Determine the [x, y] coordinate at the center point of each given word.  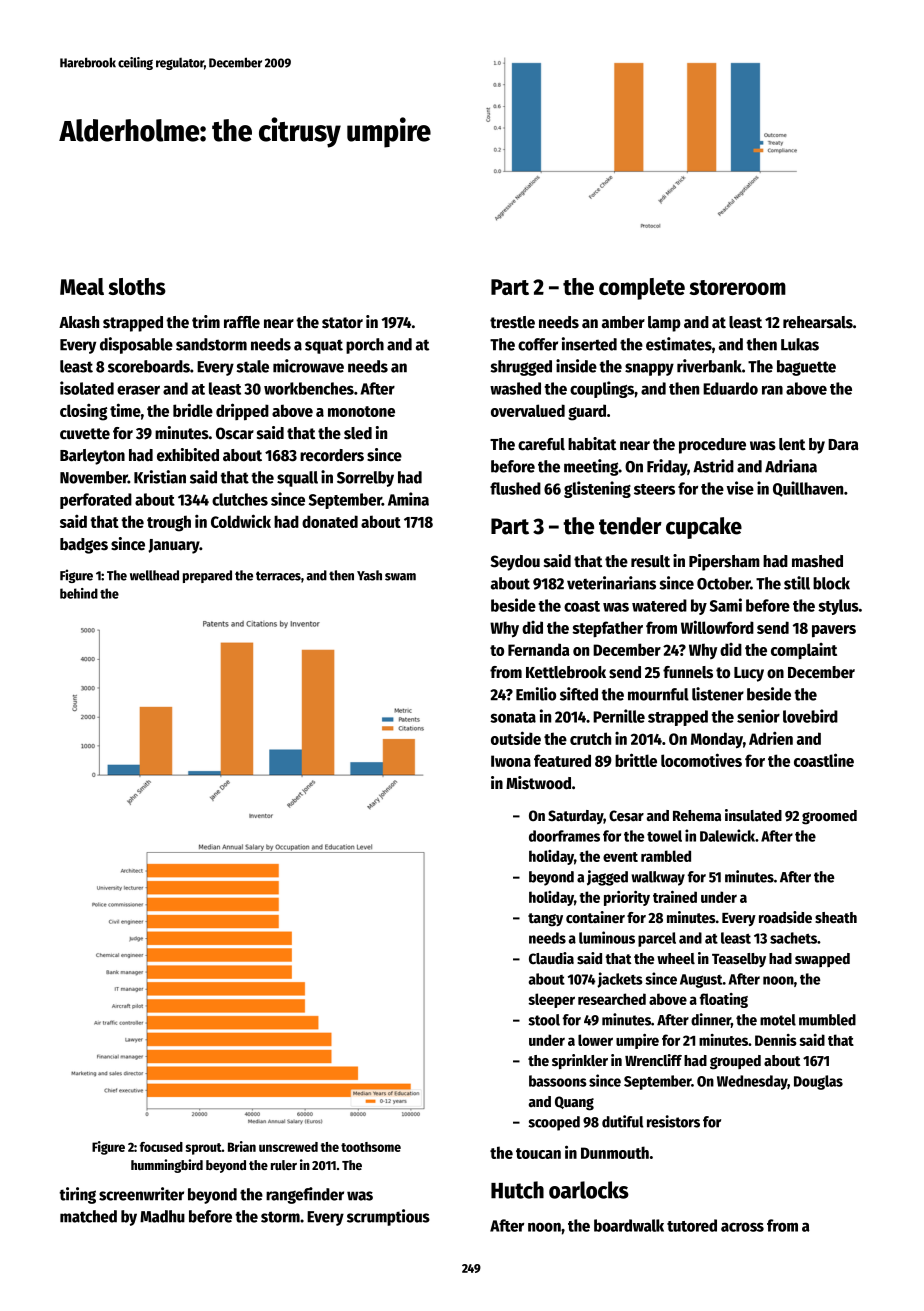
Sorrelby [365, 479]
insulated [753, 815]
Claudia [551, 958]
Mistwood [538, 783]
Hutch [517, 1190]
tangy [545, 920]
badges [84, 546]
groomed [829, 817]
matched [88, 1216]
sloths [137, 286]
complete [642, 289]
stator [342, 323]
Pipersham [724, 562]
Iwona [511, 761]
